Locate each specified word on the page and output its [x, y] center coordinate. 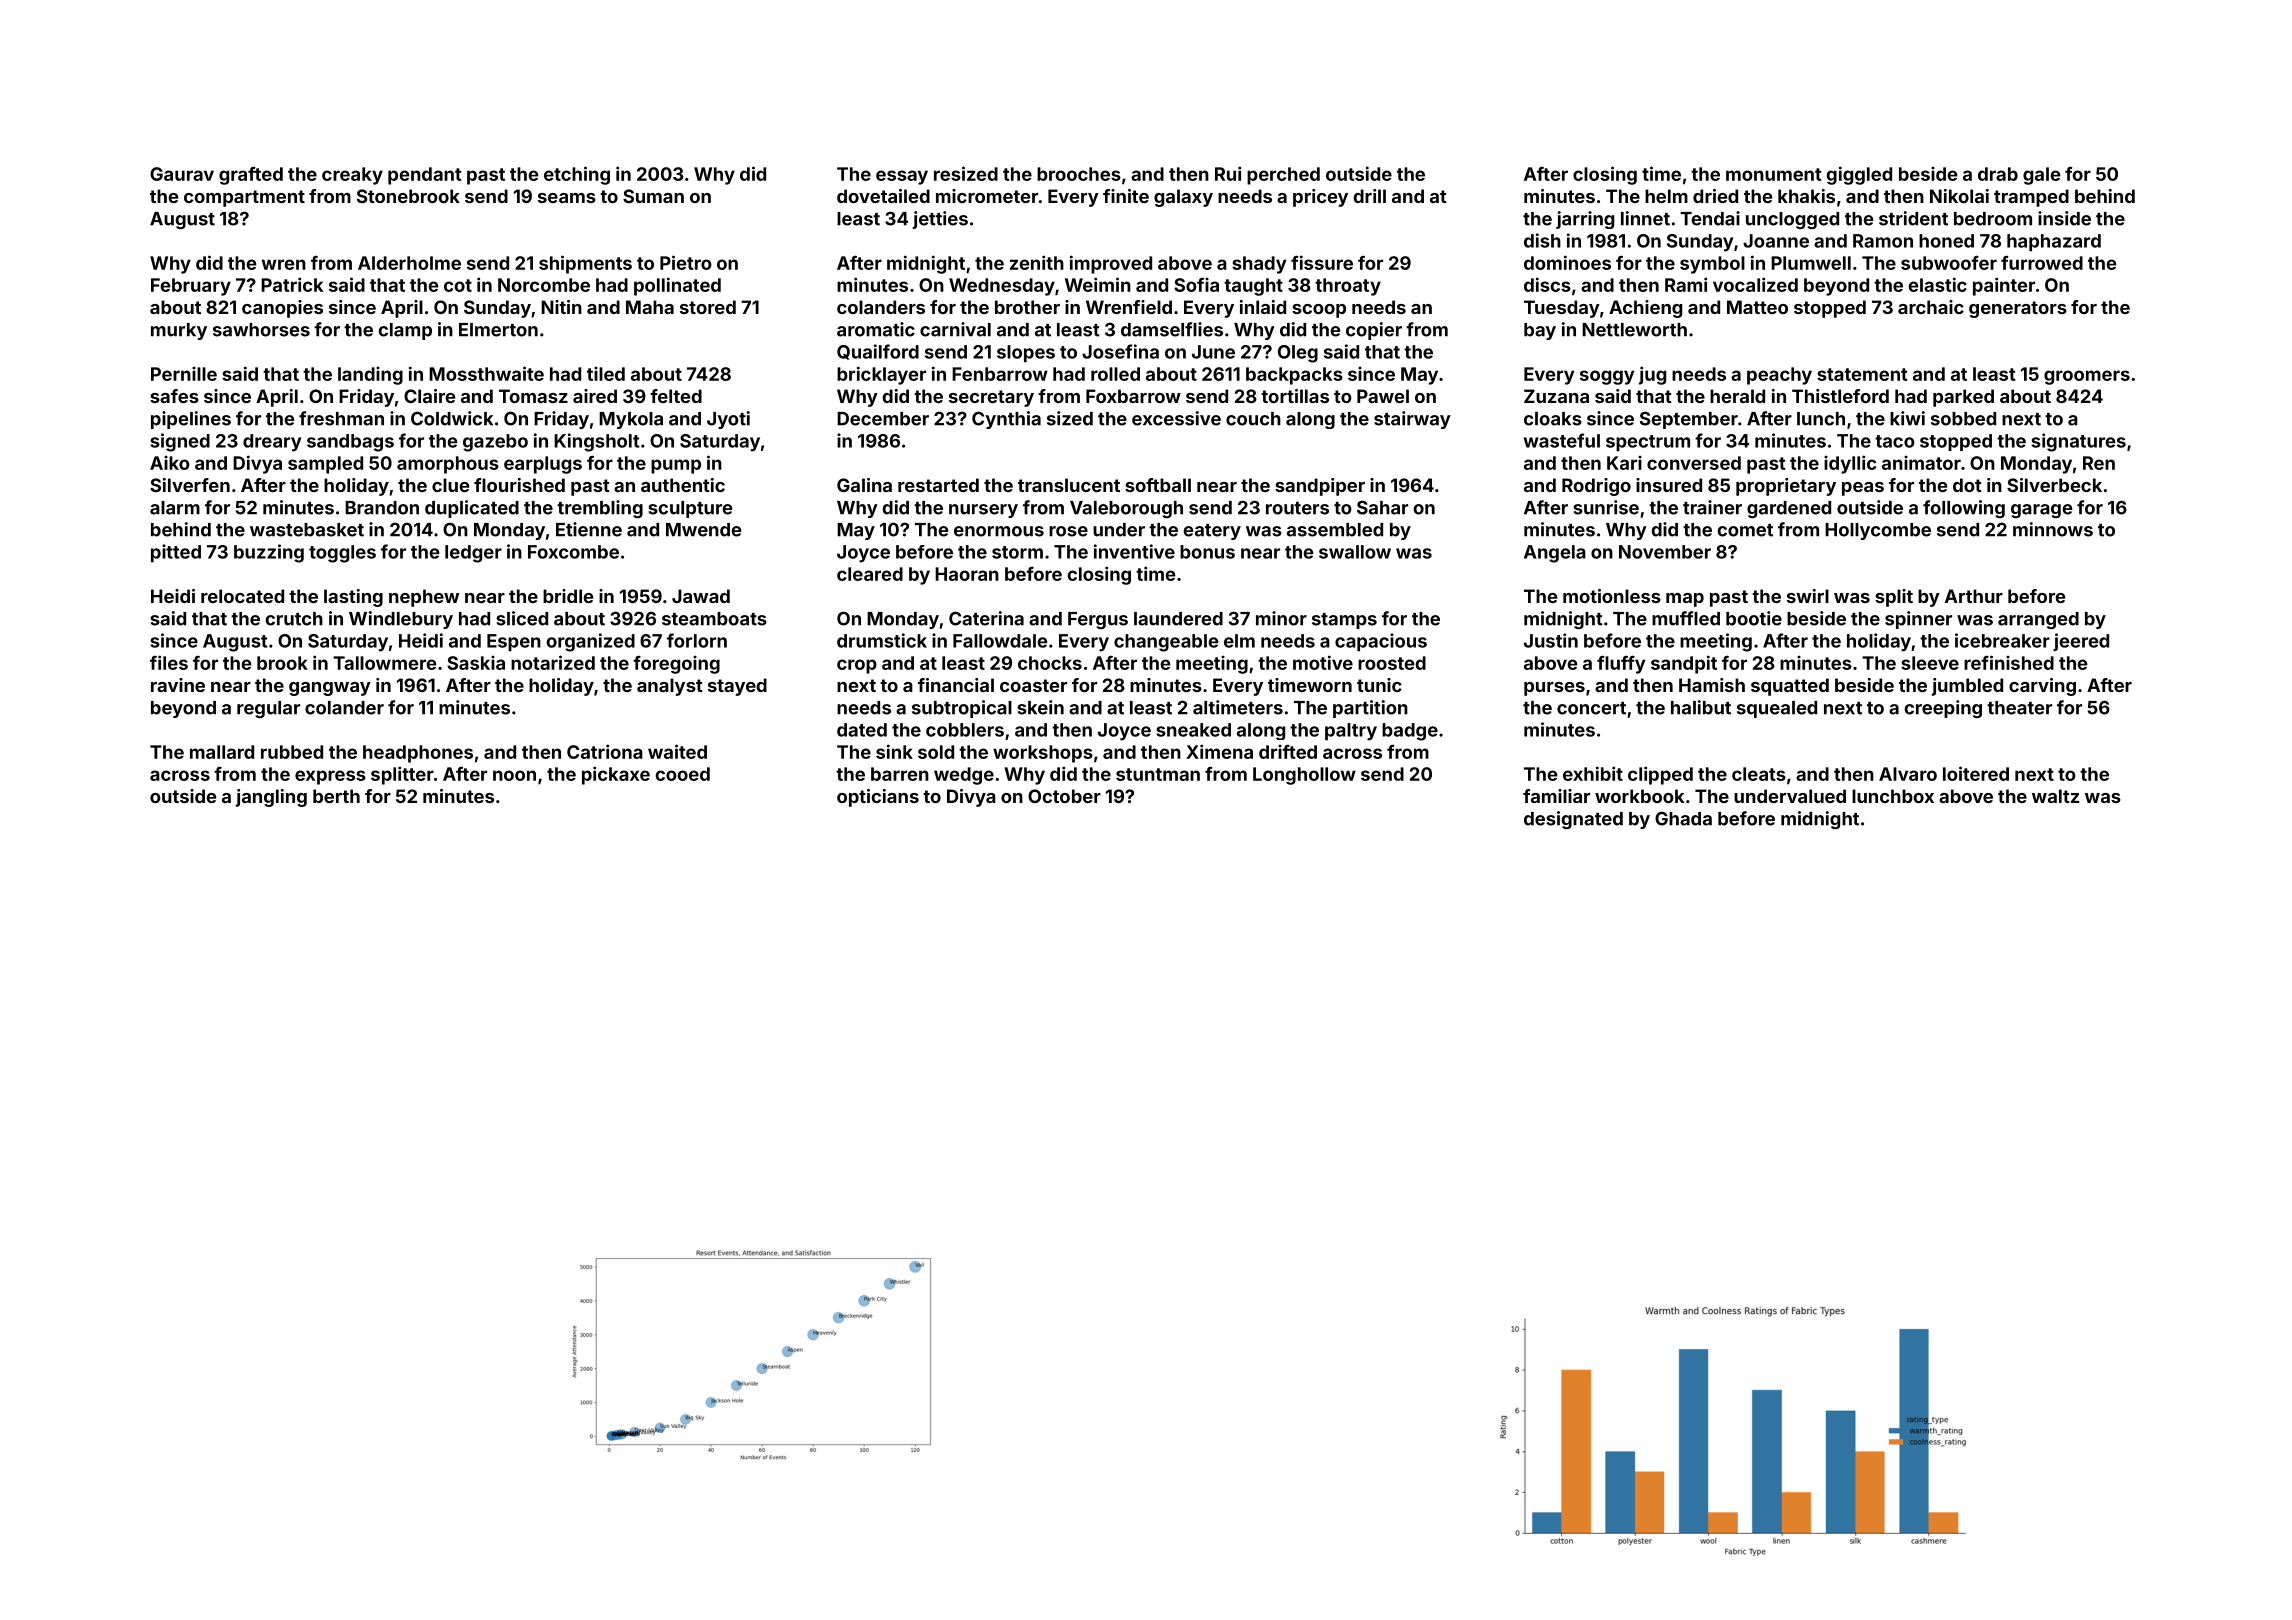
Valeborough [1126, 509]
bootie [1754, 618]
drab [1998, 174]
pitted [176, 553]
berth [336, 796]
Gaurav [182, 174]
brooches [1079, 174]
